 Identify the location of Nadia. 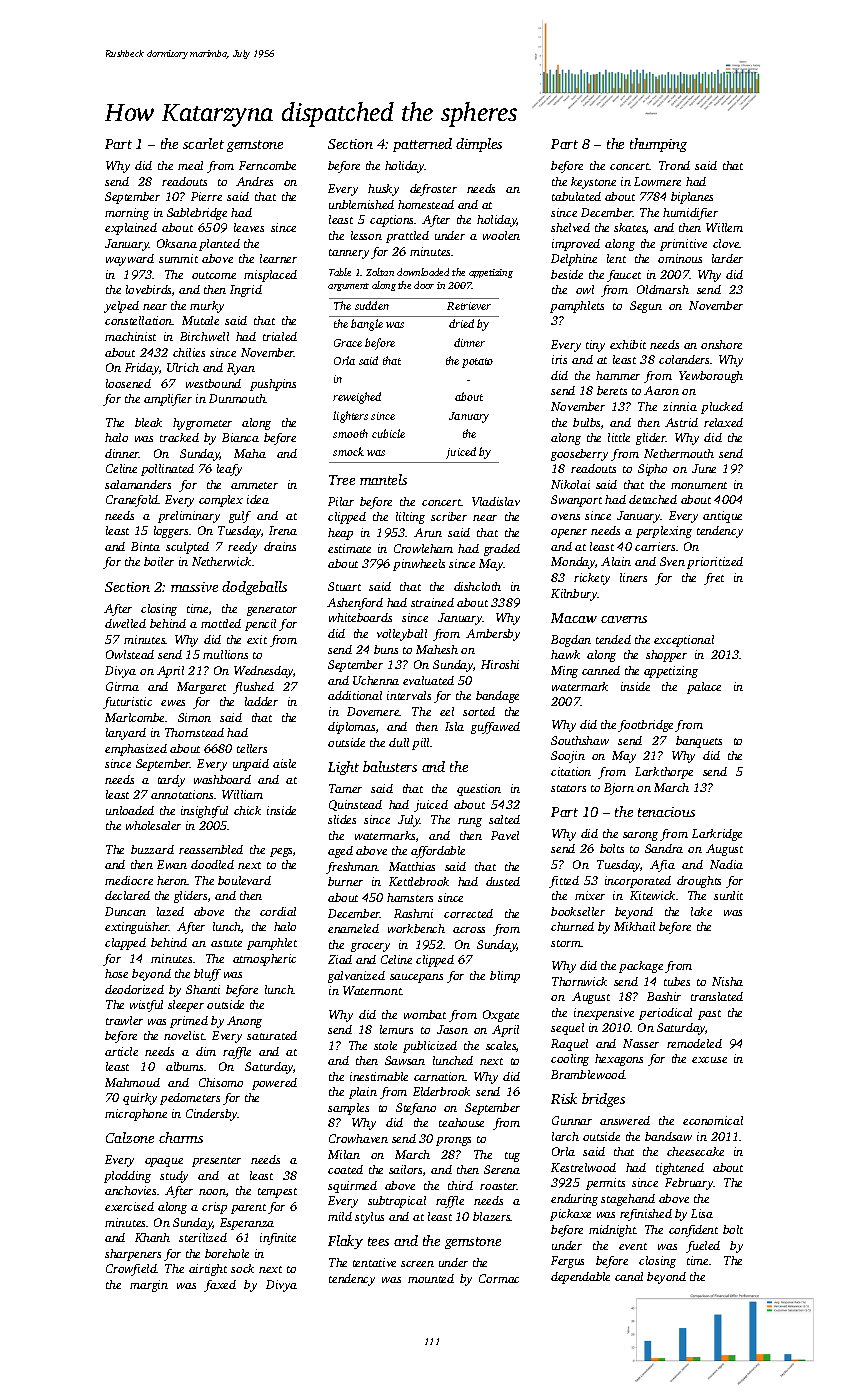
(726, 864).
